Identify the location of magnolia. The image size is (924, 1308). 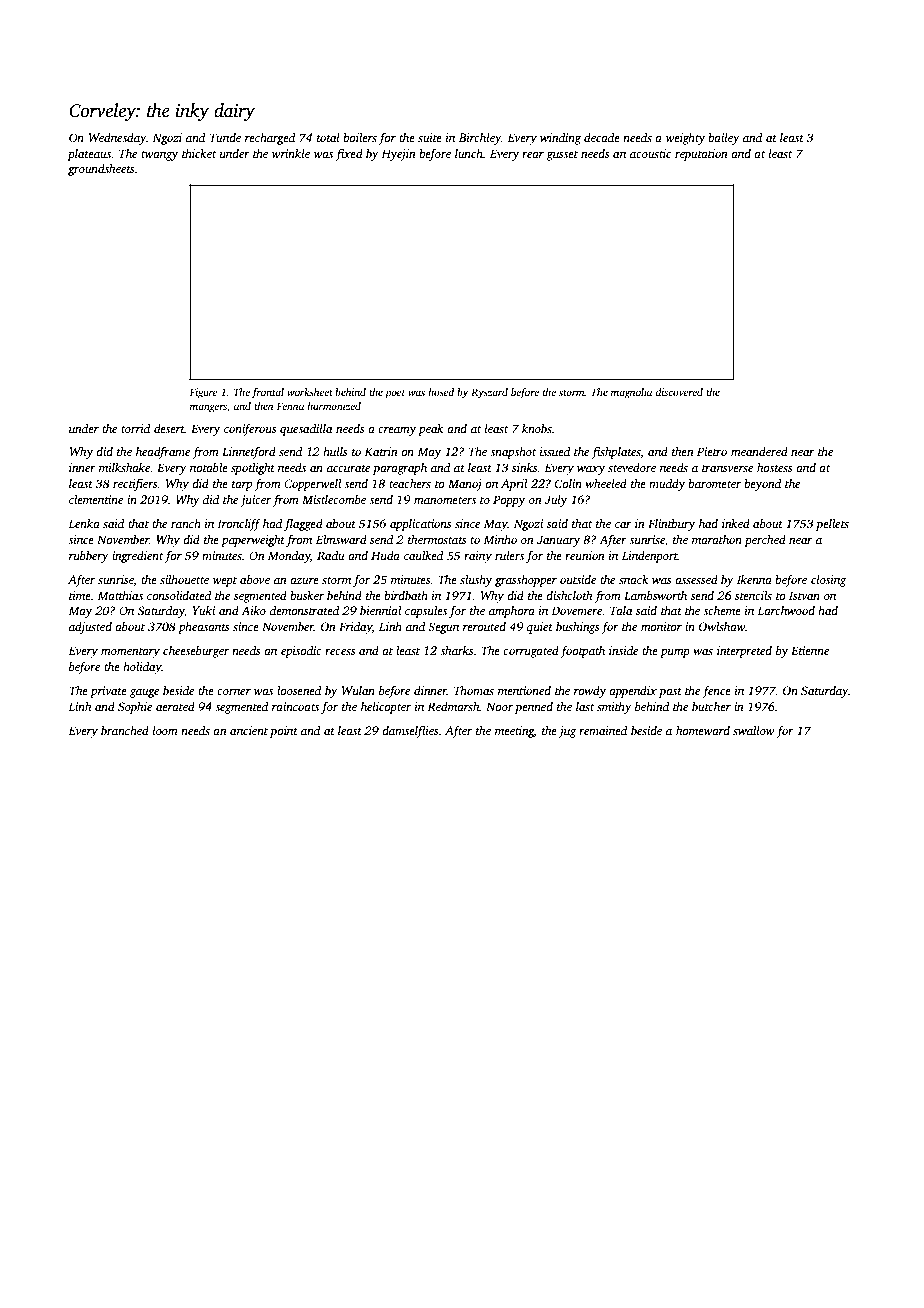
(631, 393).
